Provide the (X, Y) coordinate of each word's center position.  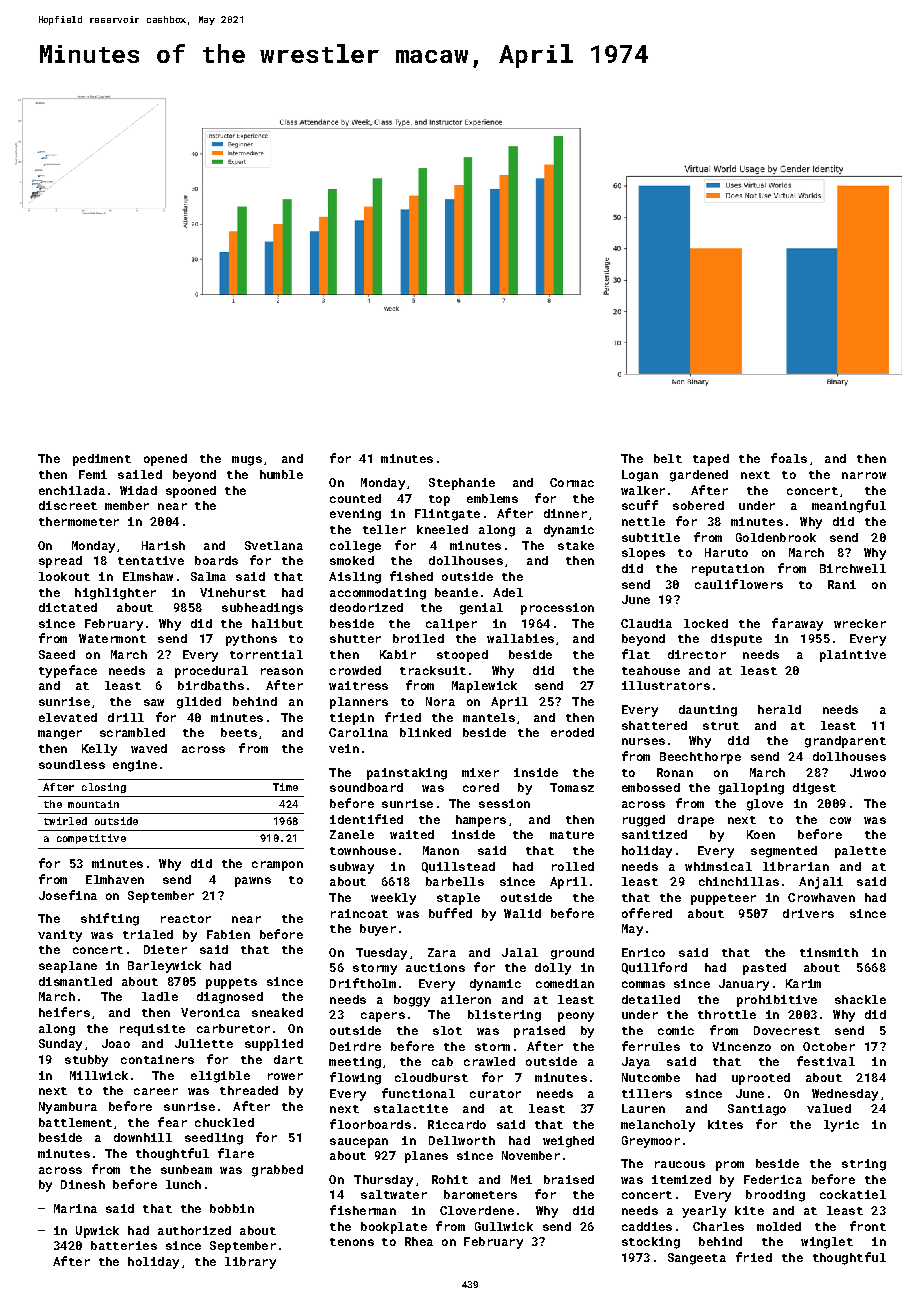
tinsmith (829, 952)
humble (281, 474)
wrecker (860, 623)
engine (135, 766)
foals (789, 458)
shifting (110, 919)
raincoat (359, 913)
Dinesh (83, 1184)
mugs (247, 461)
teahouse (651, 670)
